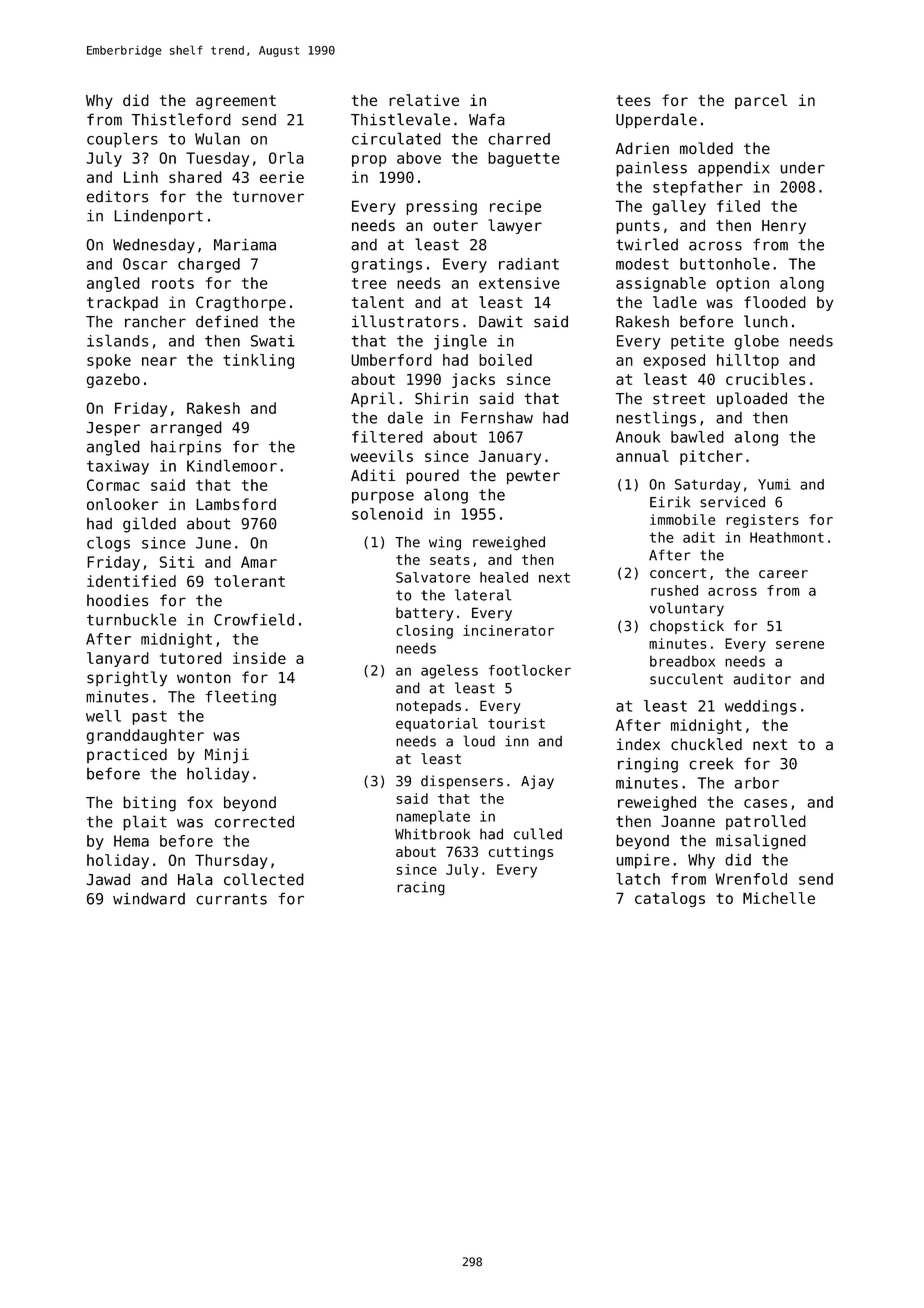  What do you see at coordinates (432, 834) in the screenshot?
I see `Whitbrook` at bounding box center [432, 834].
